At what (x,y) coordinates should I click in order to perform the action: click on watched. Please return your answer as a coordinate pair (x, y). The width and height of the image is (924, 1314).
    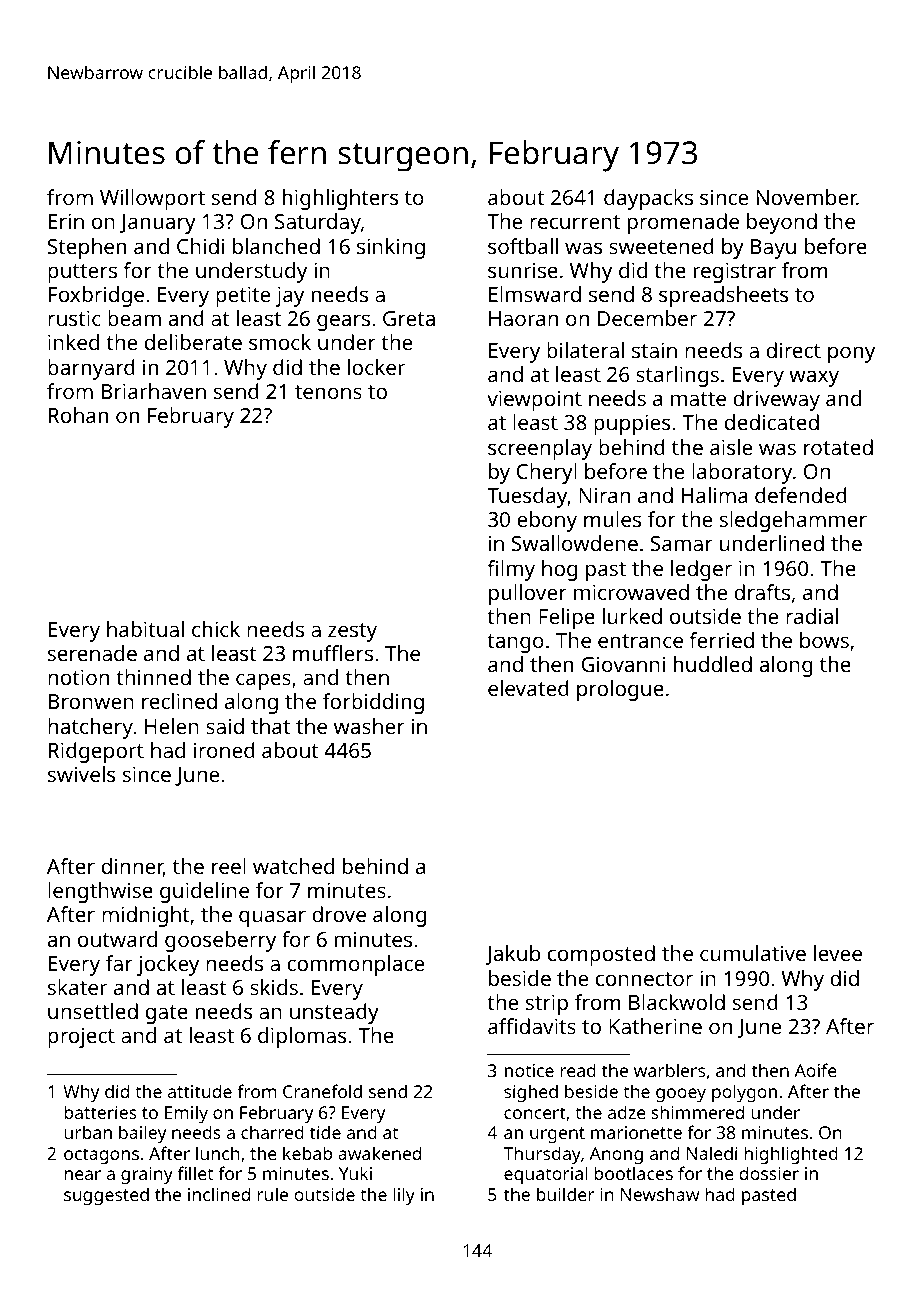
    Looking at the image, I should click on (293, 866).
